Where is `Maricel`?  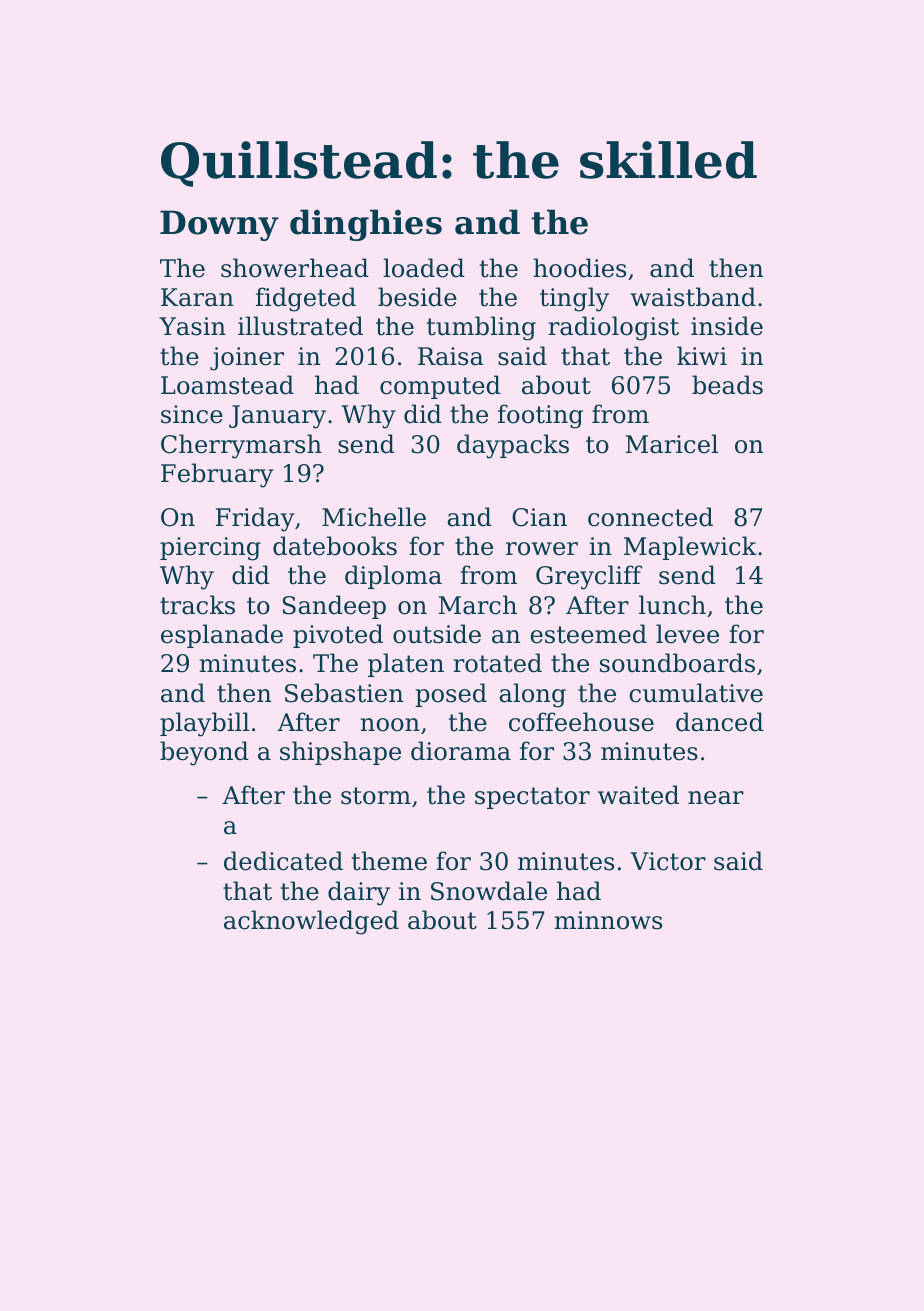 Maricel is located at coordinates (672, 444).
